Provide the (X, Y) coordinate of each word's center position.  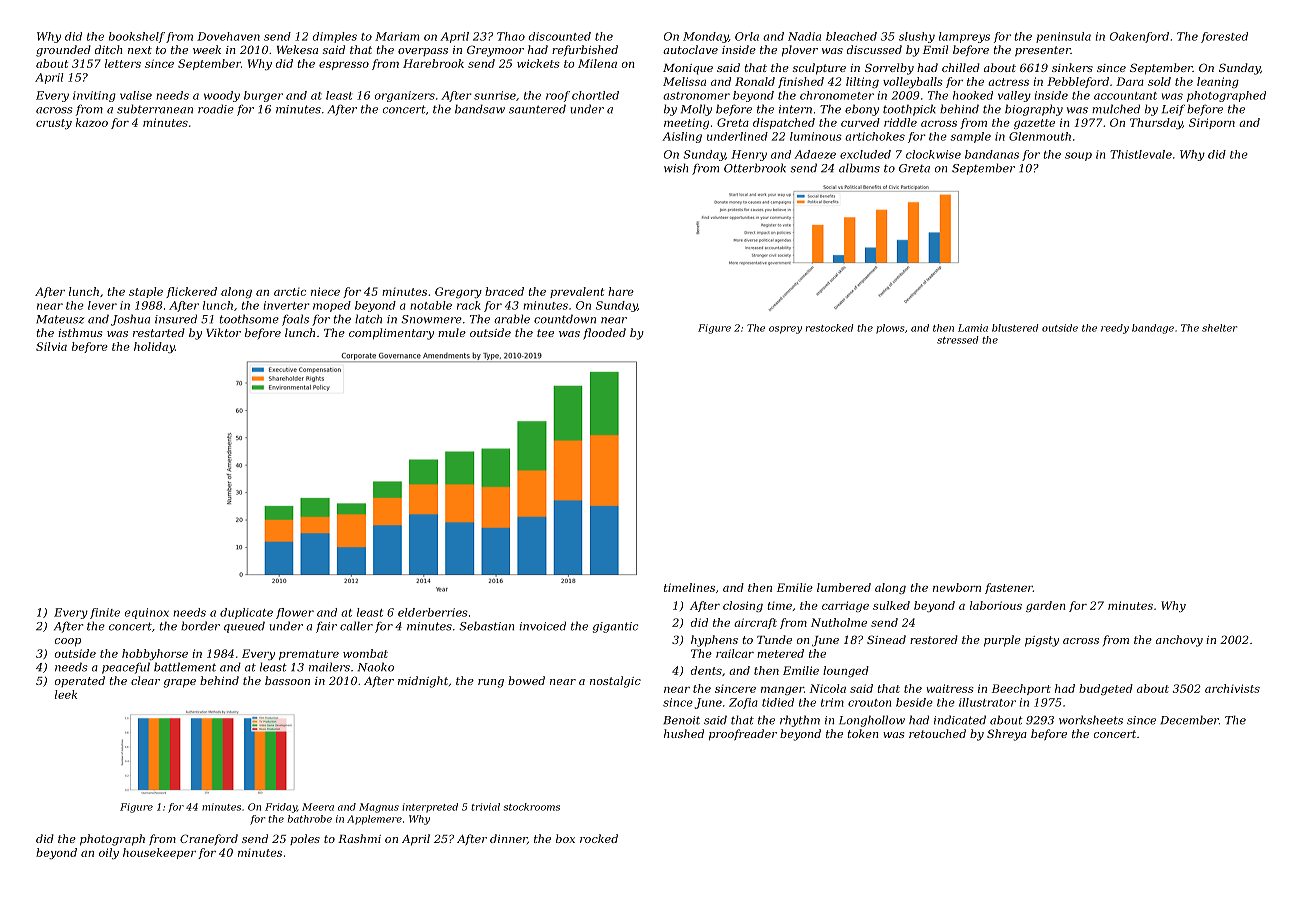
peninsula (1063, 37)
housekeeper (159, 853)
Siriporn (1212, 123)
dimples (334, 37)
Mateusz (60, 319)
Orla (747, 36)
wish (676, 168)
